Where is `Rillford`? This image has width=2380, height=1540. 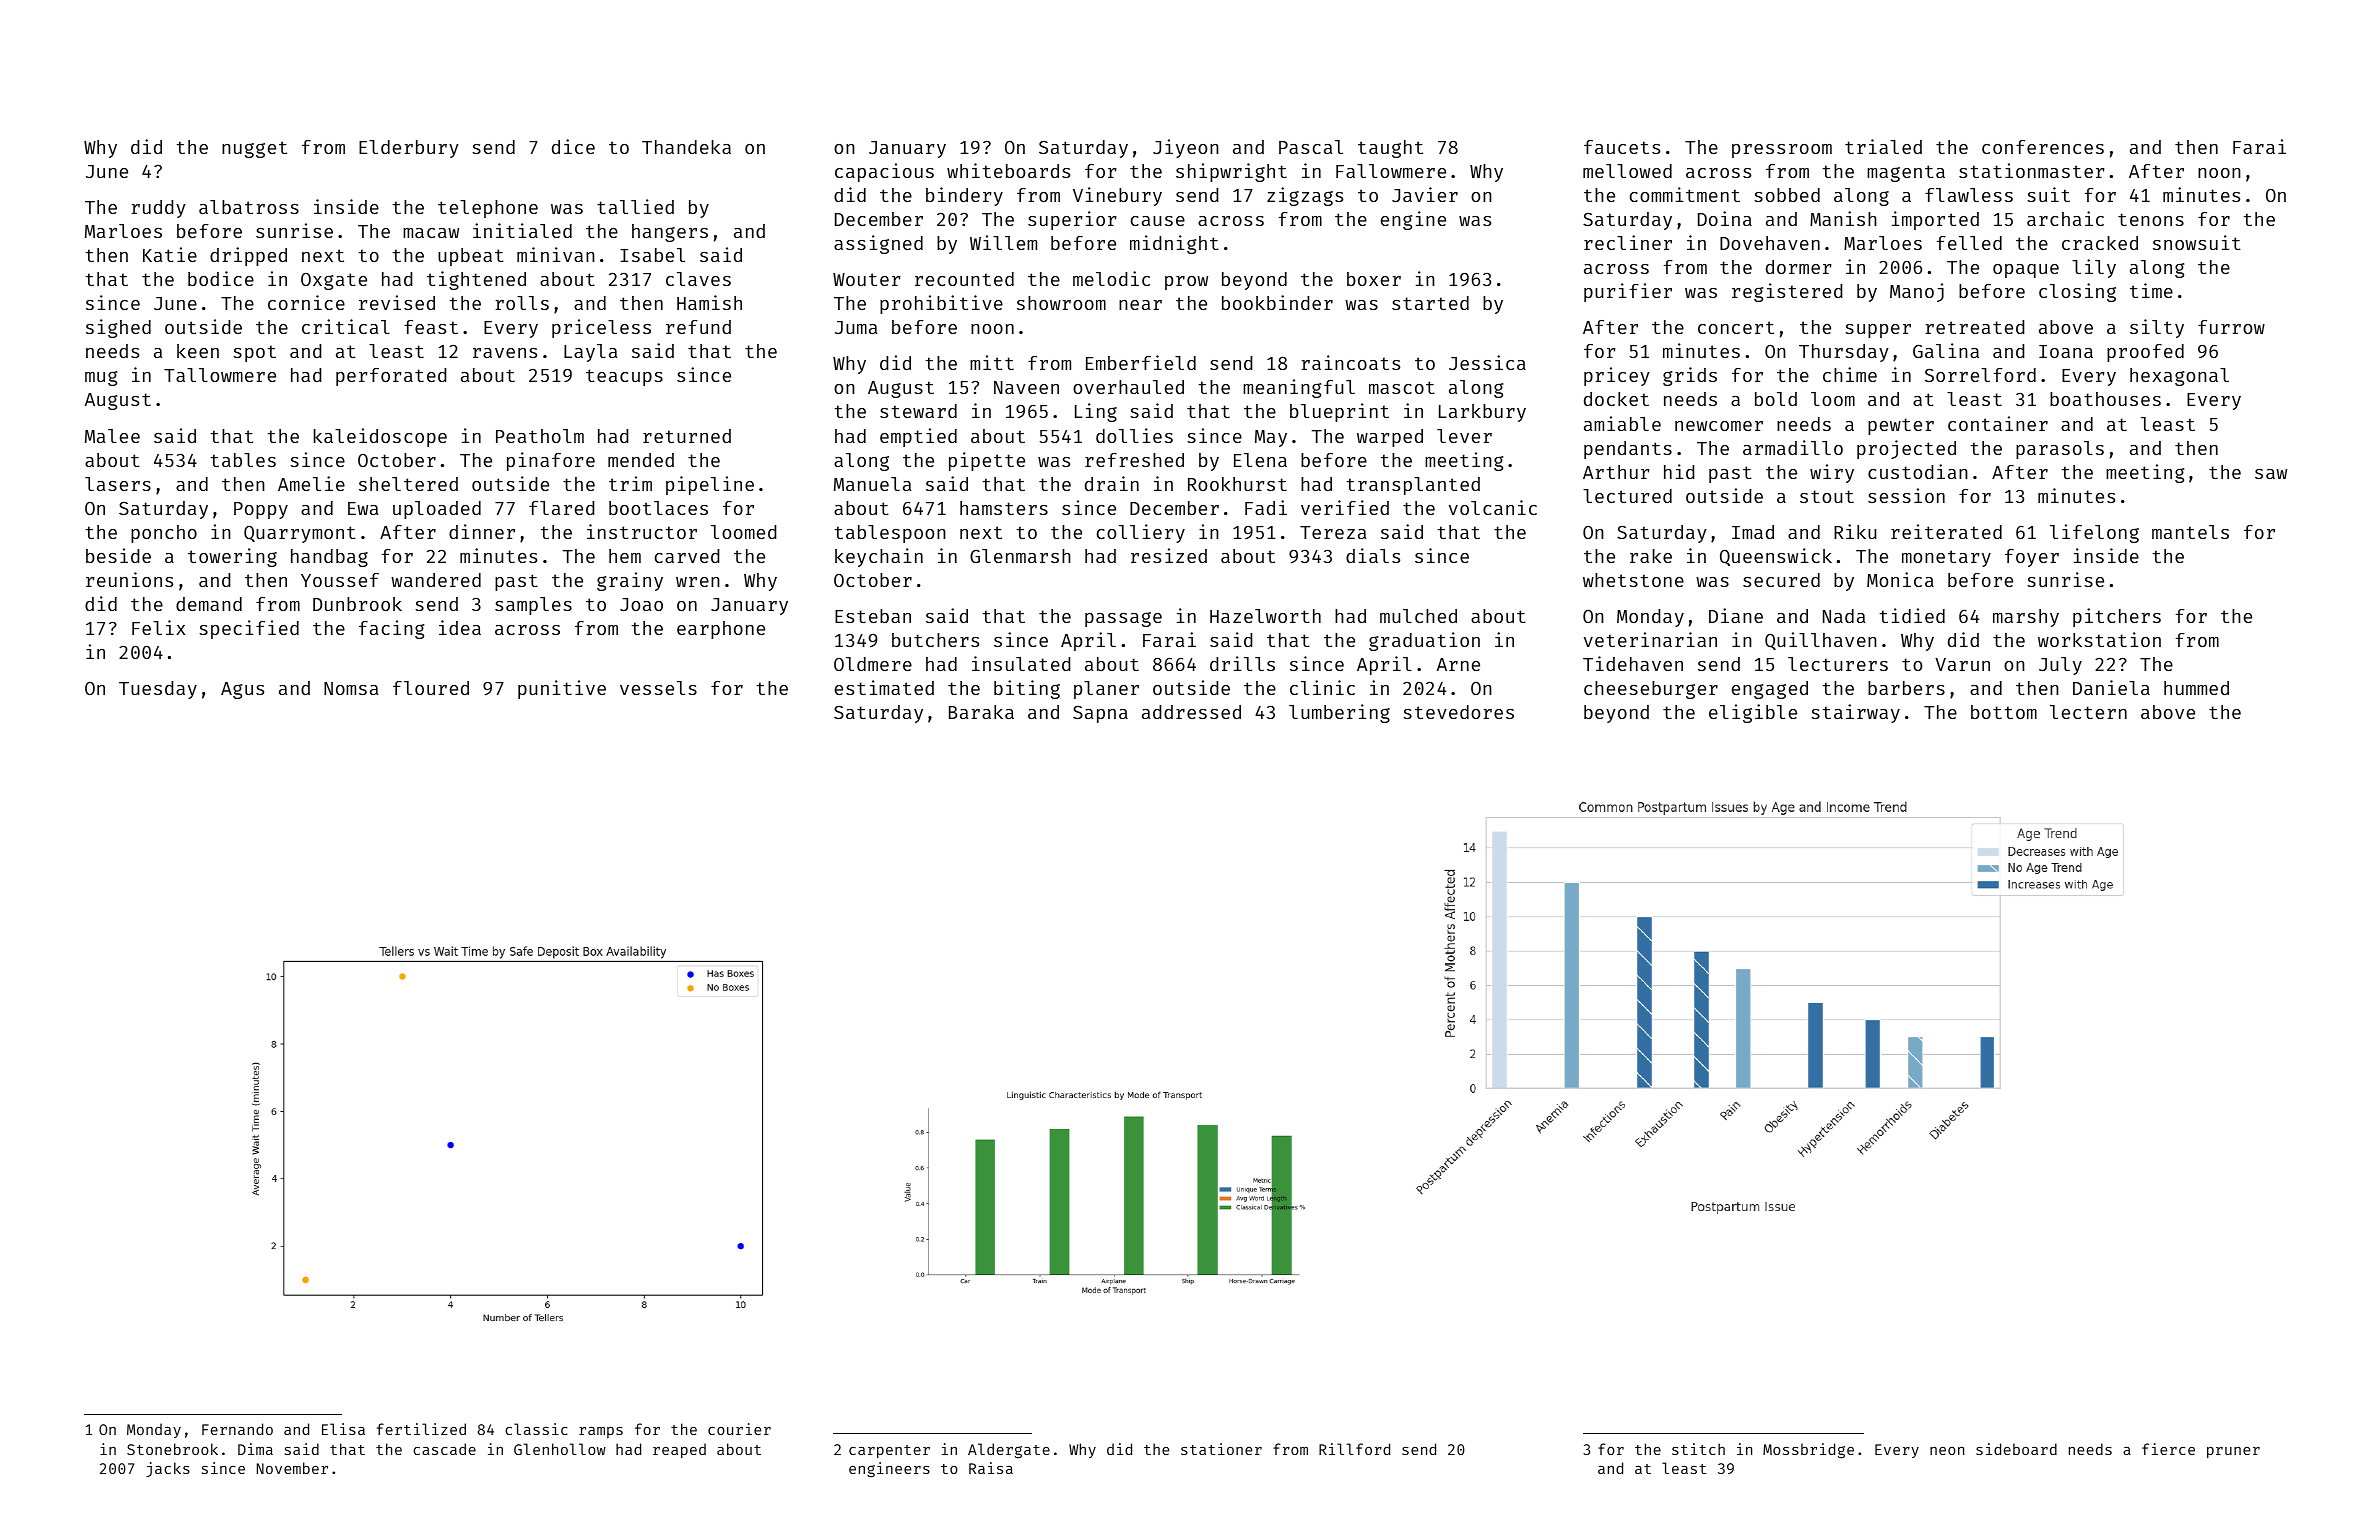
Rillford is located at coordinates (1354, 1449).
